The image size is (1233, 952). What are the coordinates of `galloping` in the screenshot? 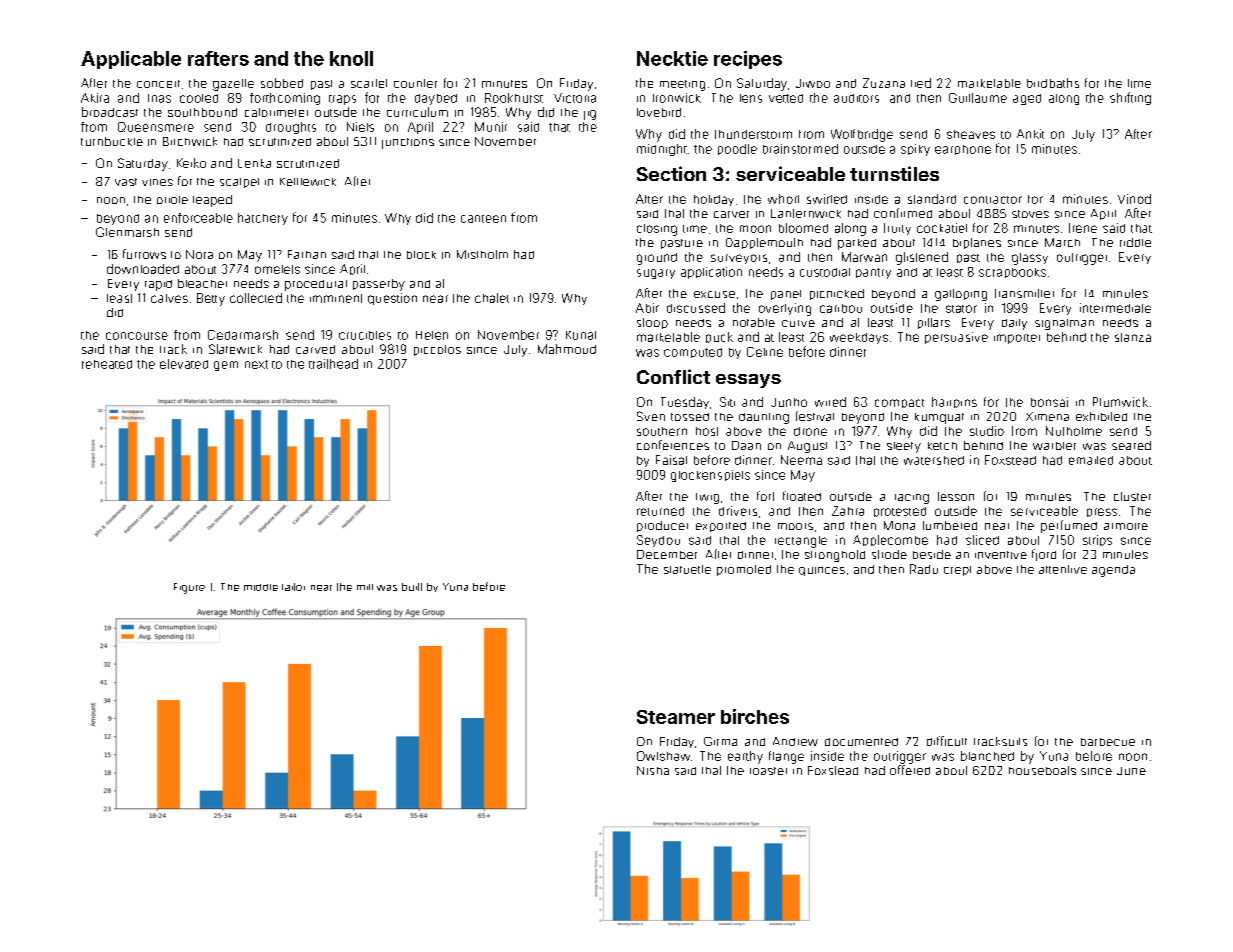 It's located at (961, 295).
